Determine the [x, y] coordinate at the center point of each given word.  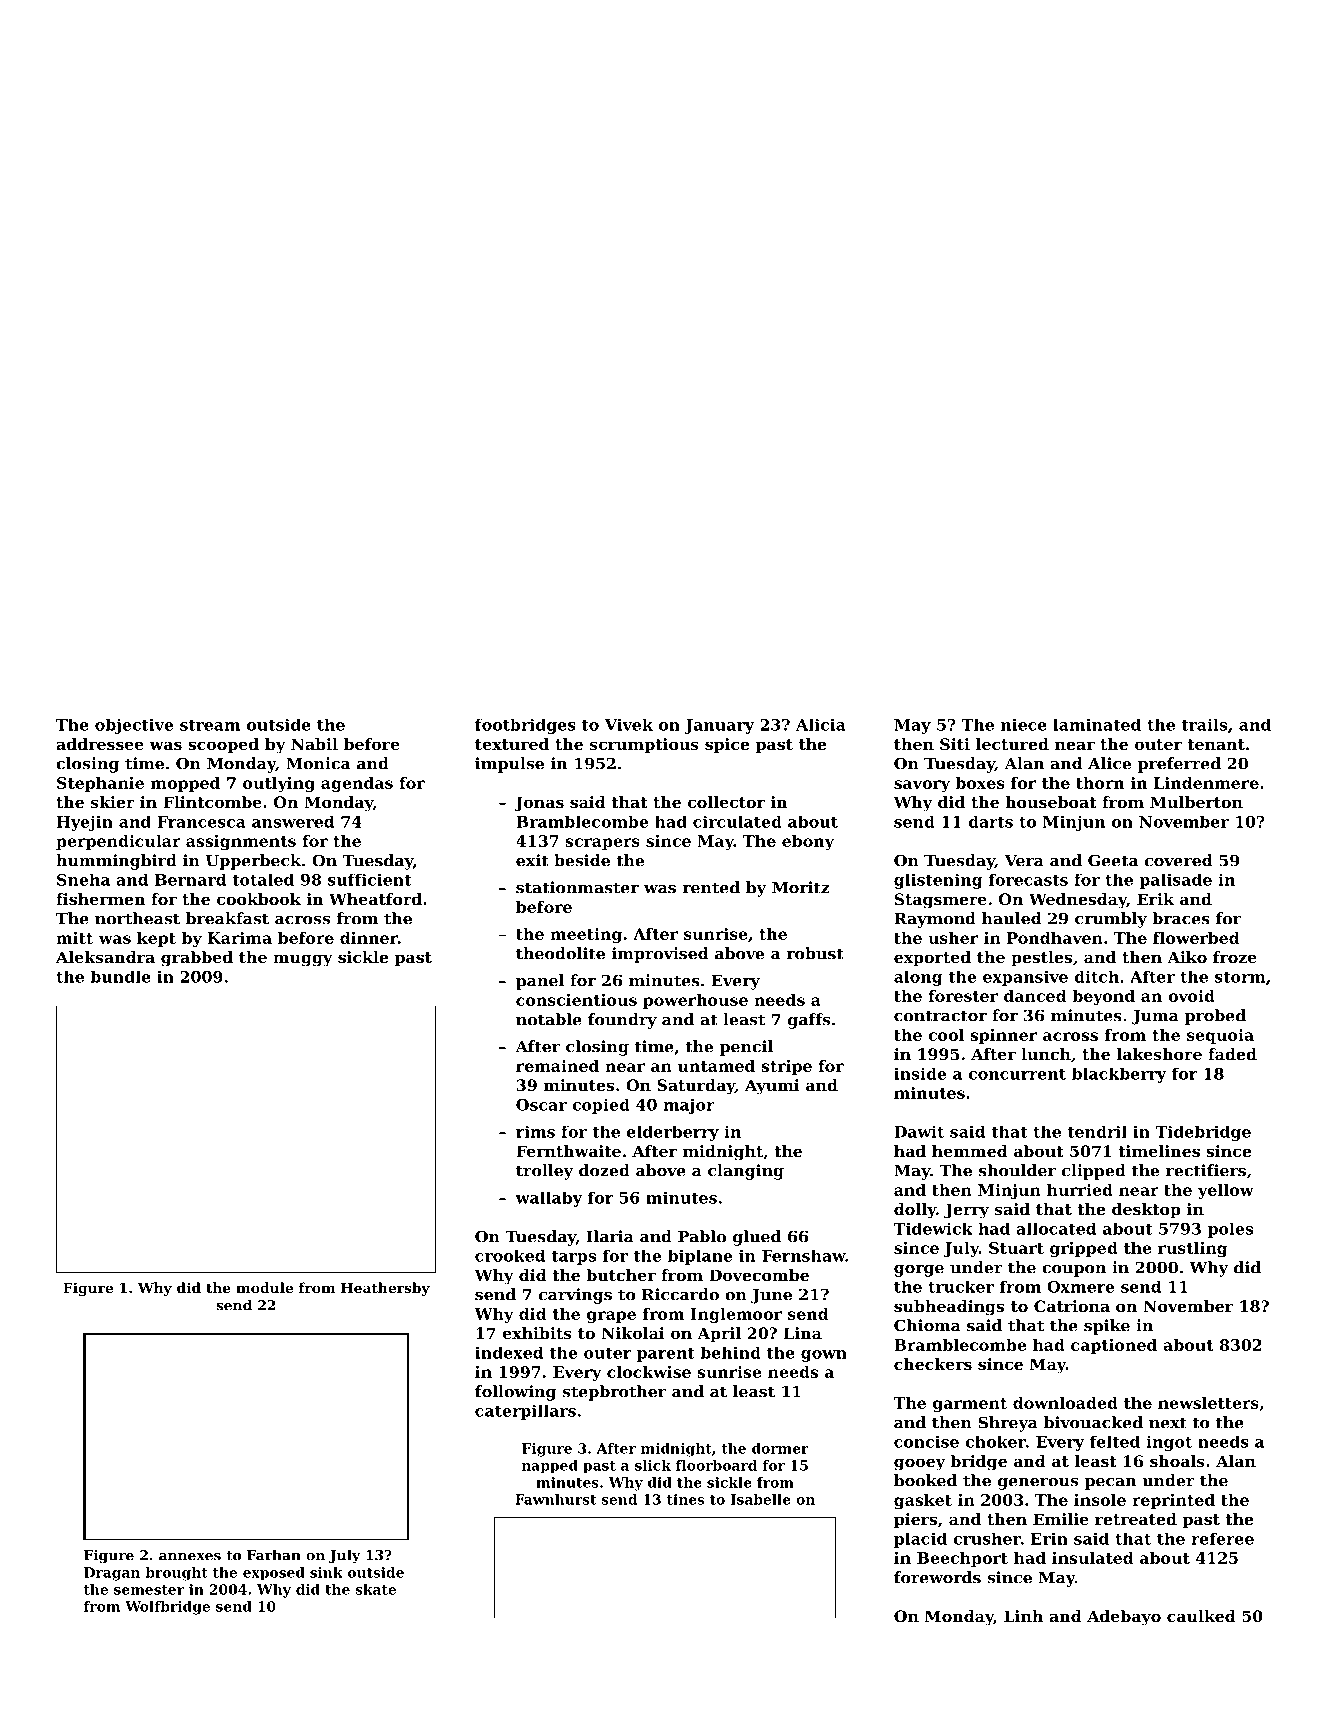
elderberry [673, 1133]
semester [149, 1590]
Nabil [314, 744]
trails [1204, 725]
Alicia [821, 725]
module [264, 1287]
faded [1232, 1054]
